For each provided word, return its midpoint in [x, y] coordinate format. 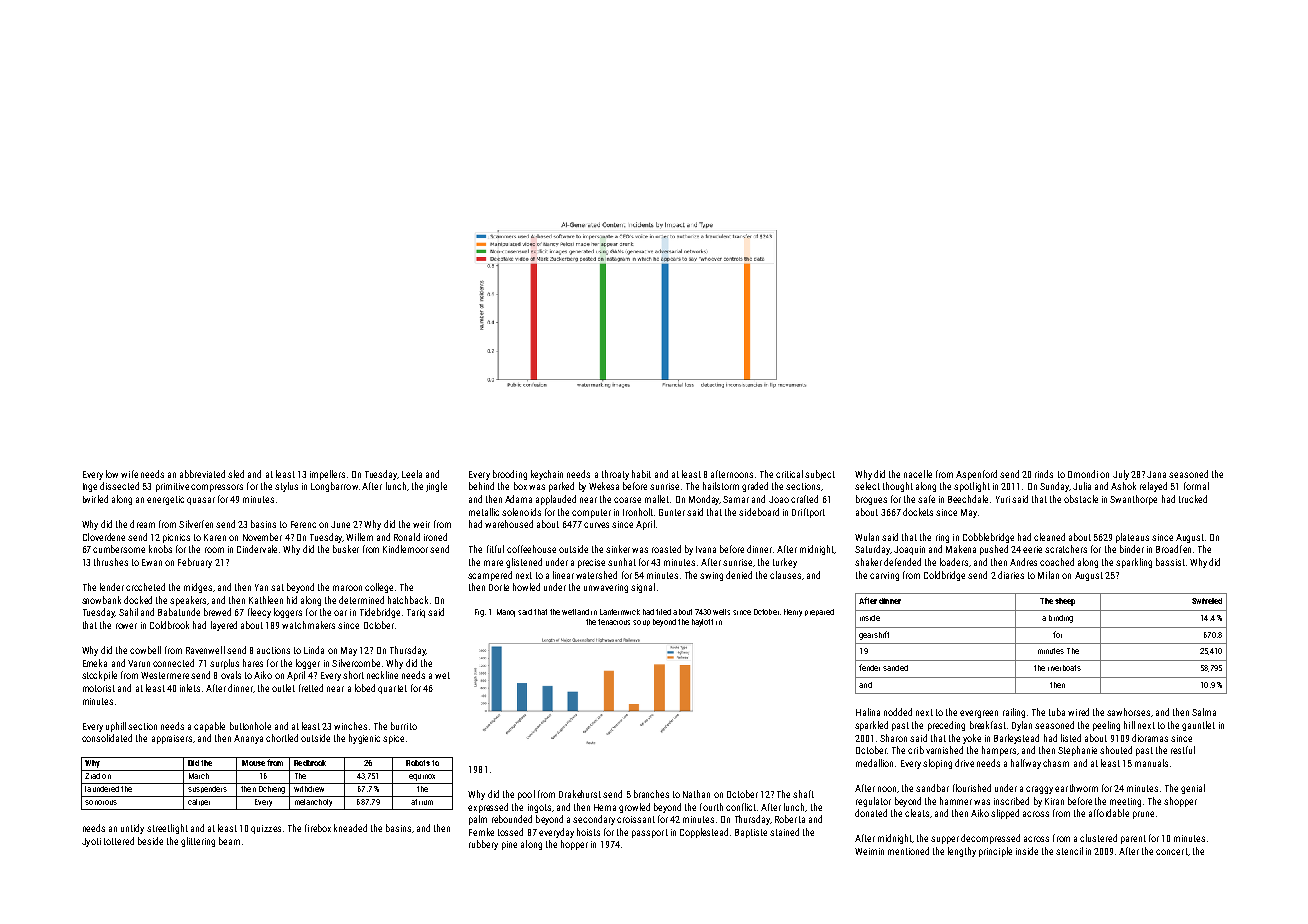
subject [820, 475]
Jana [1156, 474]
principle [995, 852]
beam [229, 841]
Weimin [869, 851]
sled [236, 474]
